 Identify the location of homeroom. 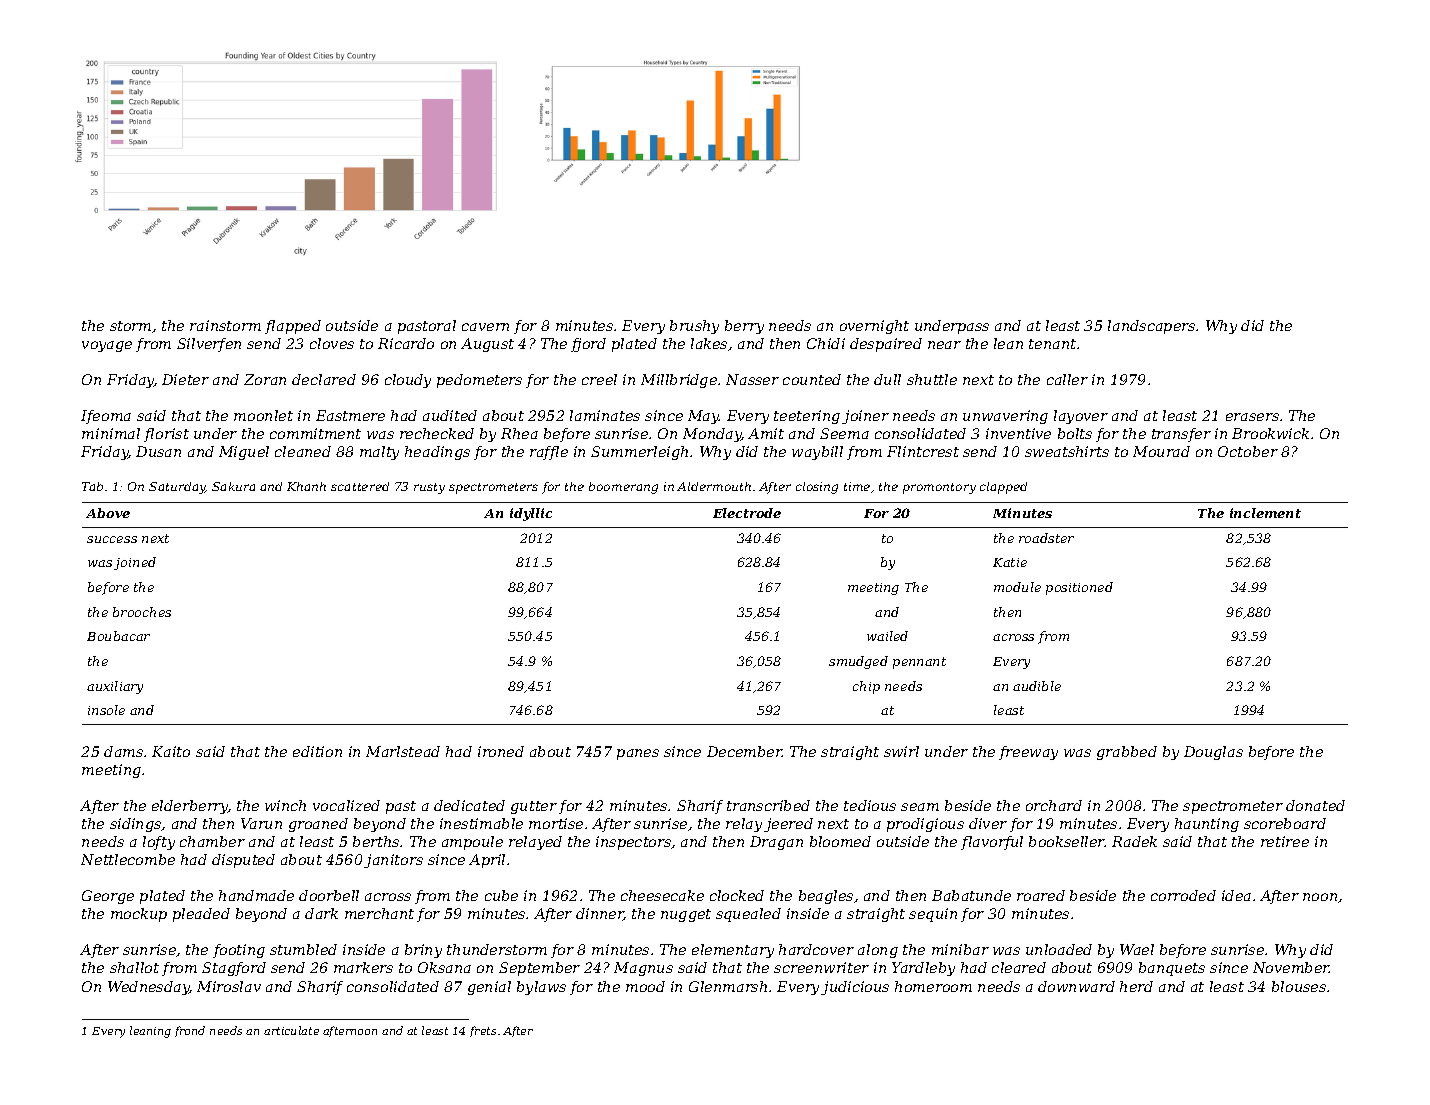
(933, 986).
